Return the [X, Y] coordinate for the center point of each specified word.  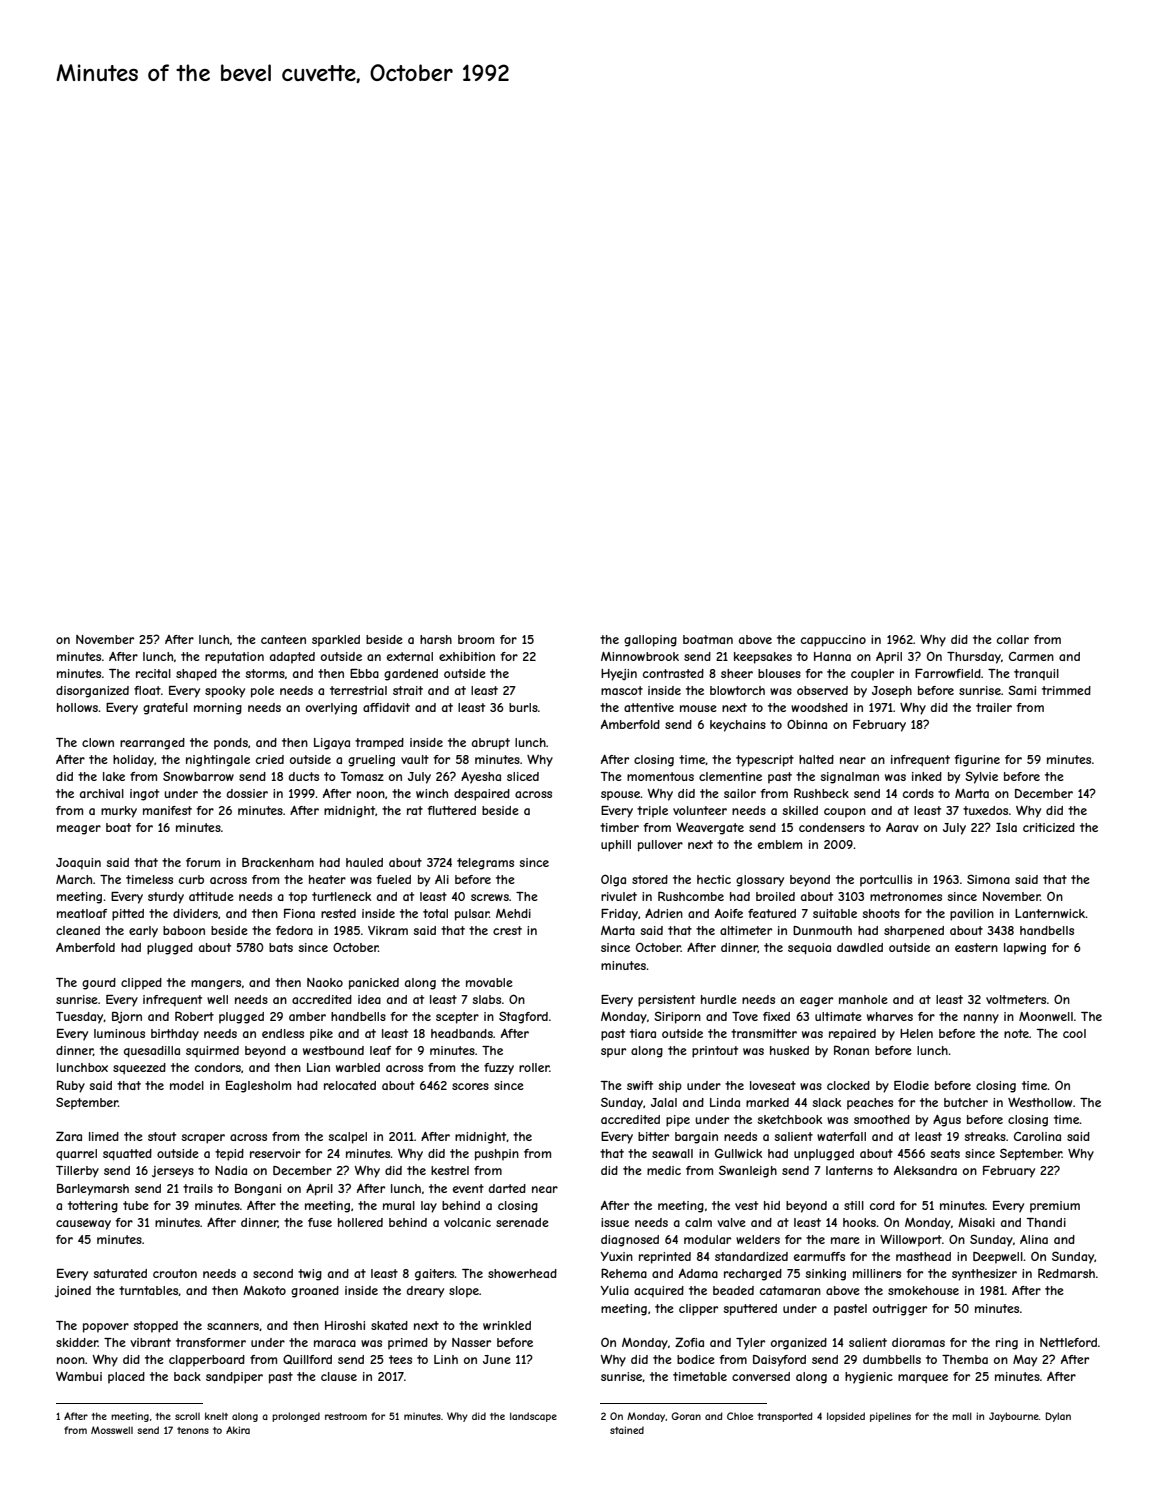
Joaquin [78, 863]
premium [1055, 1207]
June [497, 1359]
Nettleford [1068, 1342]
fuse [320, 1222]
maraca [335, 1343]
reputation [234, 658]
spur [613, 1053]
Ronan [851, 1050]
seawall [672, 1153]
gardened [411, 675]
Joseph [892, 692]
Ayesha [481, 778]
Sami [1022, 690]
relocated [350, 1085]
